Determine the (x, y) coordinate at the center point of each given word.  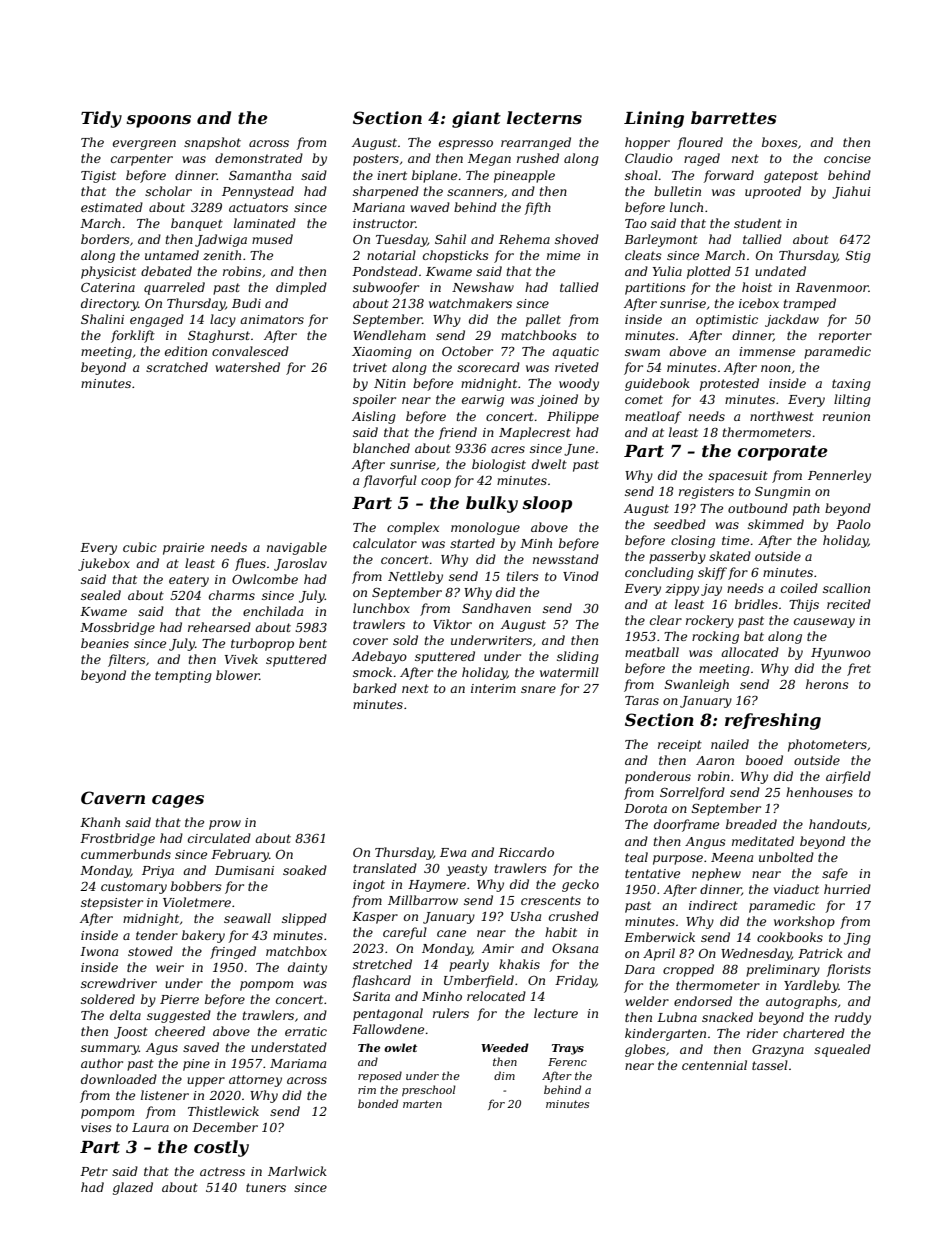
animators (272, 319)
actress (222, 1171)
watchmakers (470, 303)
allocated (750, 652)
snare (538, 689)
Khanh (100, 822)
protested (729, 384)
